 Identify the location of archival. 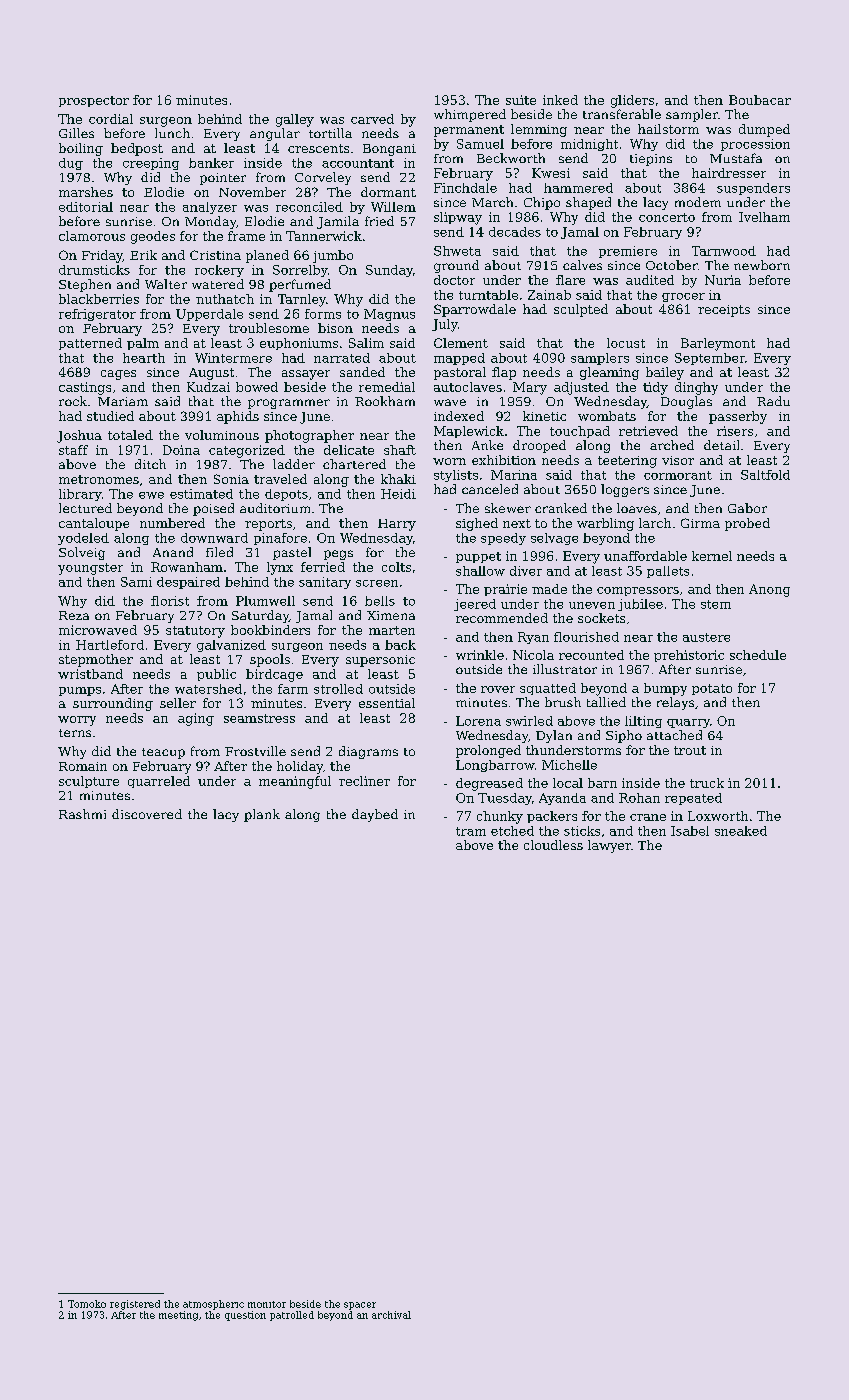
(391, 1315).
